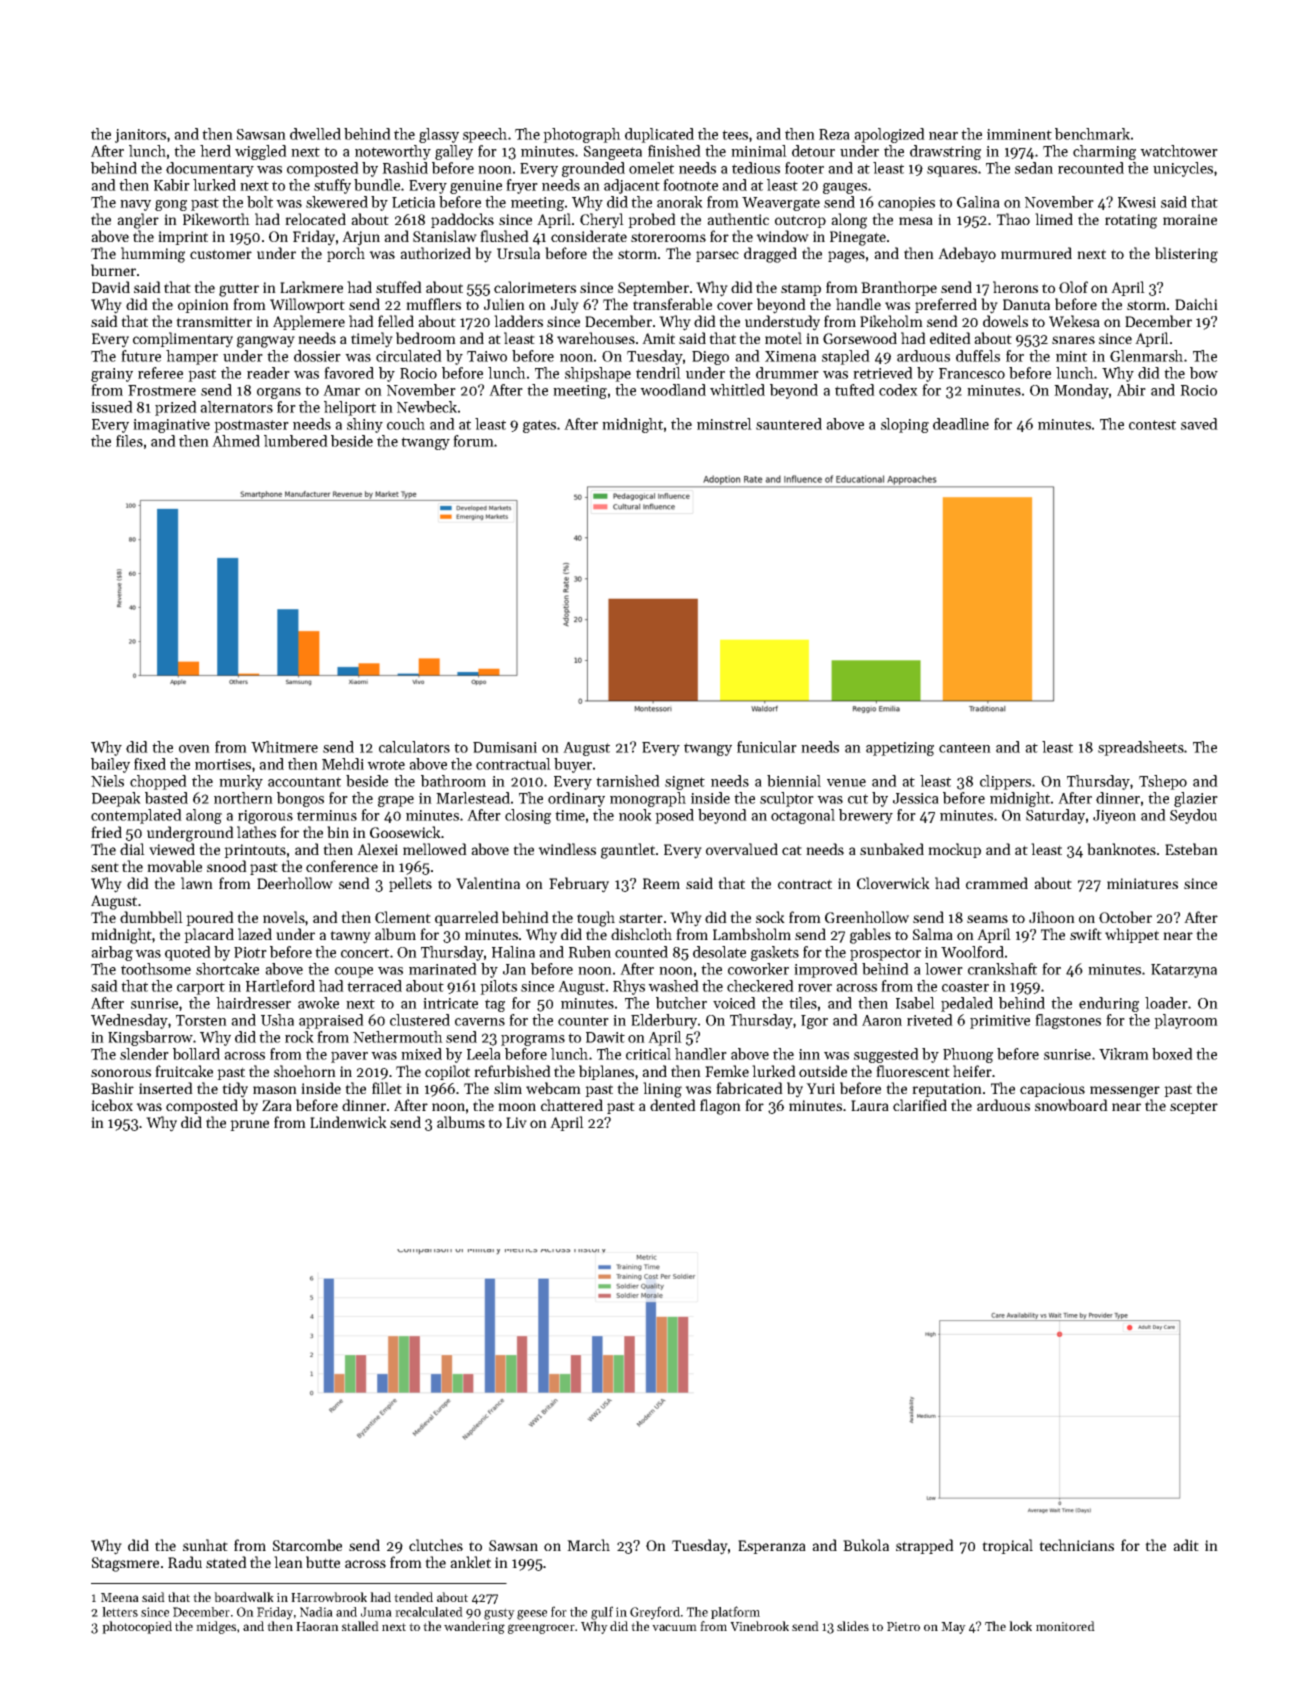  I want to click on Vinebrook, so click(759, 1626).
